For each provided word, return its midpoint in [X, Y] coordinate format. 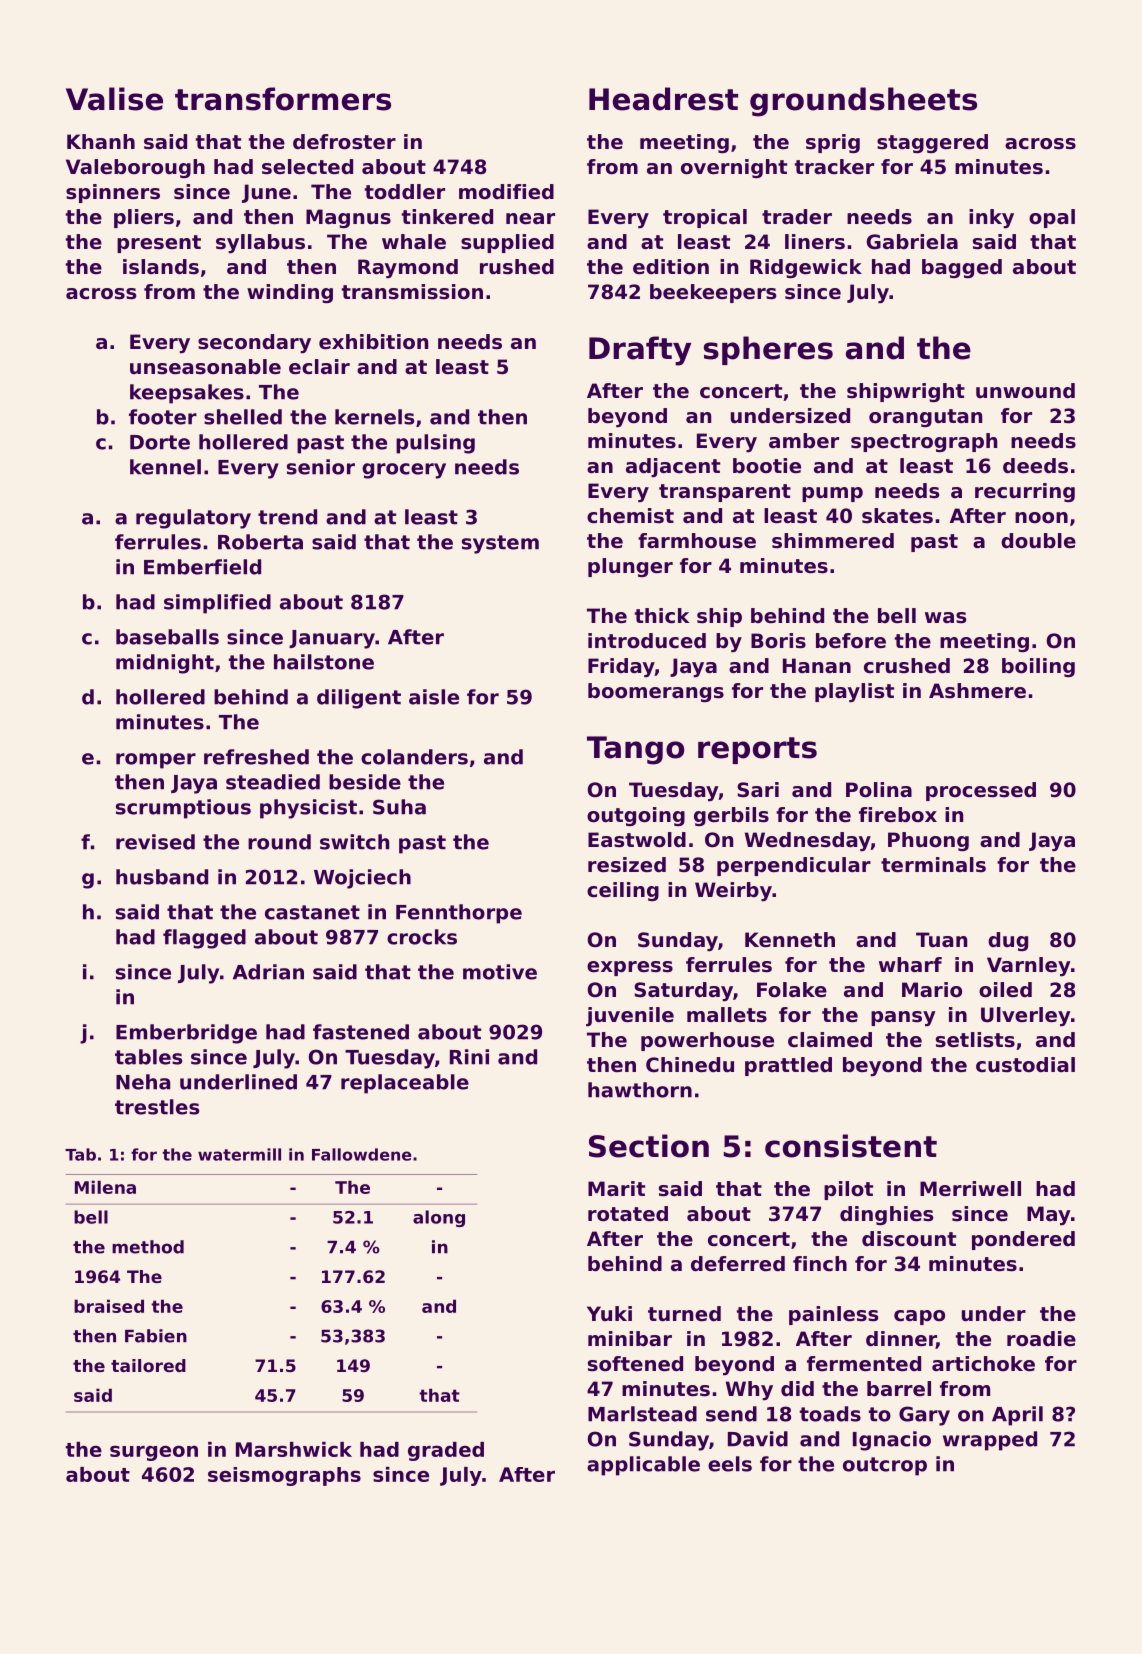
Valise [114, 99]
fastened [361, 1032]
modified [506, 192]
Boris [778, 641]
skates [897, 516]
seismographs [284, 1476]
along [439, 1218]
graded [446, 1451]
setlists [975, 1040]
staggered [932, 143]
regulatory [193, 519]
